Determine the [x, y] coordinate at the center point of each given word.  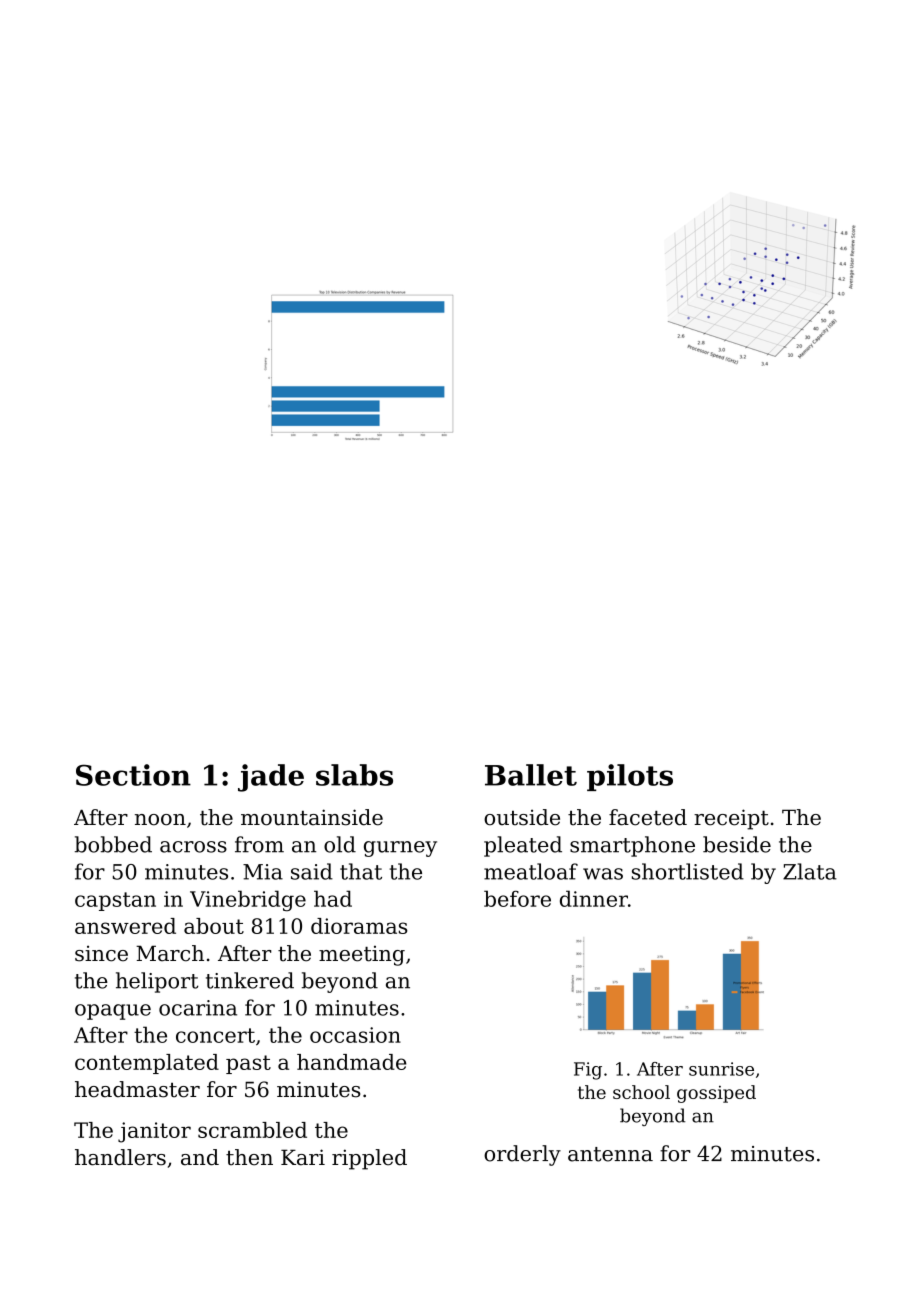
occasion [355, 1035]
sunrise [721, 1069]
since [101, 953]
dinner [594, 898]
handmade [352, 1062]
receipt [731, 819]
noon [160, 820]
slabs [354, 775]
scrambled [252, 1130]
